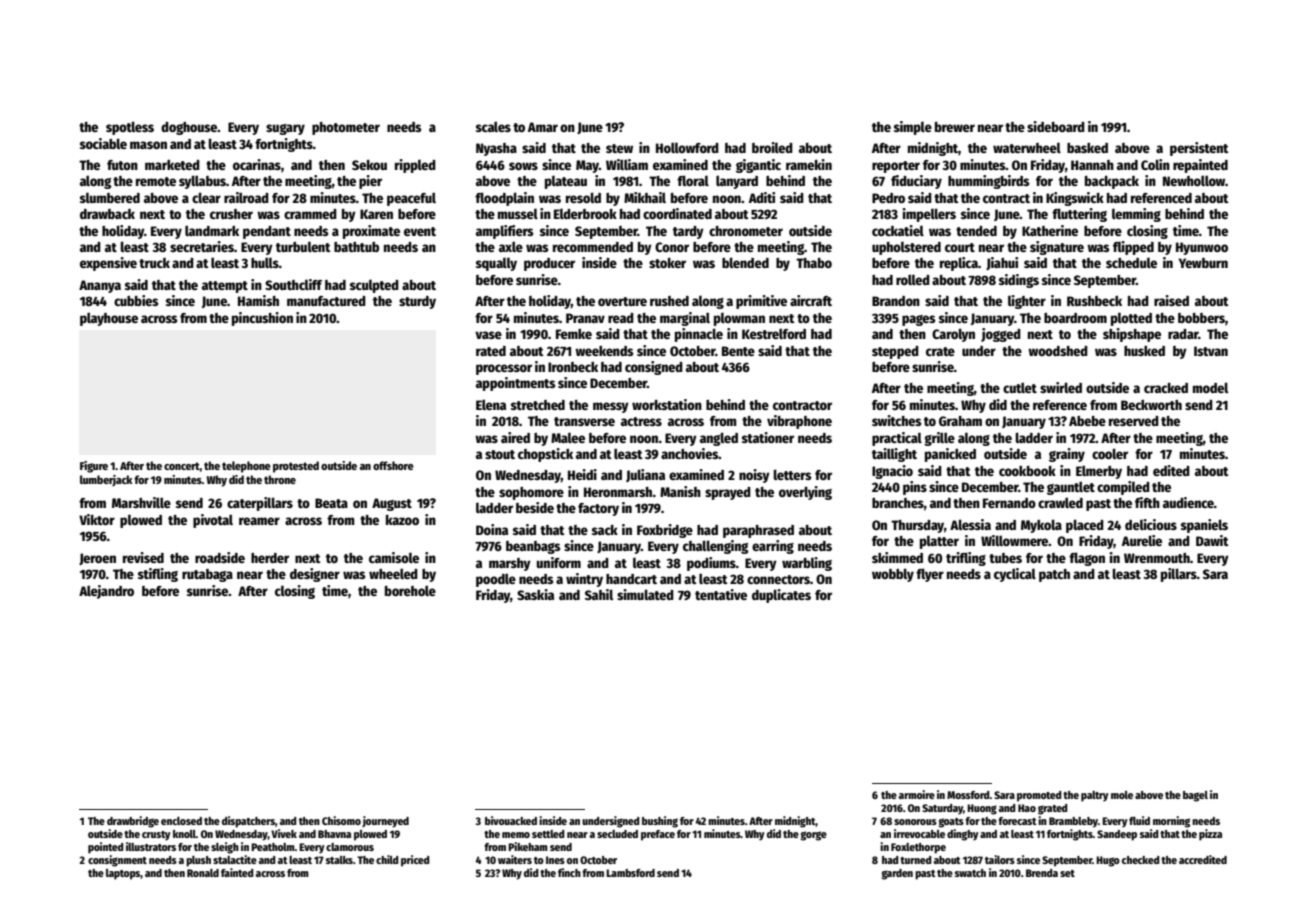 This document has width=1308, height=924. I want to click on fainted, so click(237, 872).
